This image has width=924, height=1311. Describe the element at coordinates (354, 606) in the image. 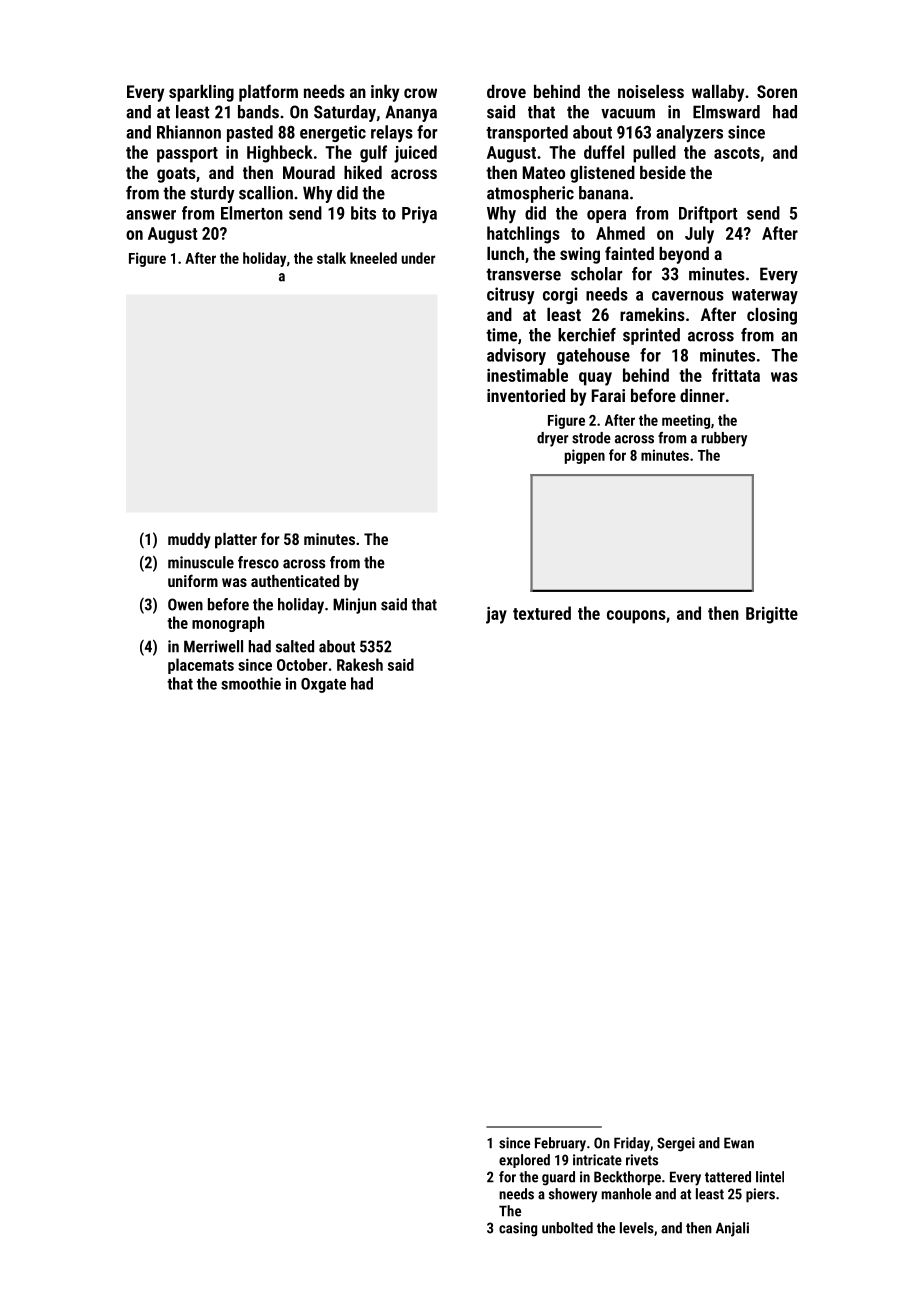

I see `Minjun` at that location.
